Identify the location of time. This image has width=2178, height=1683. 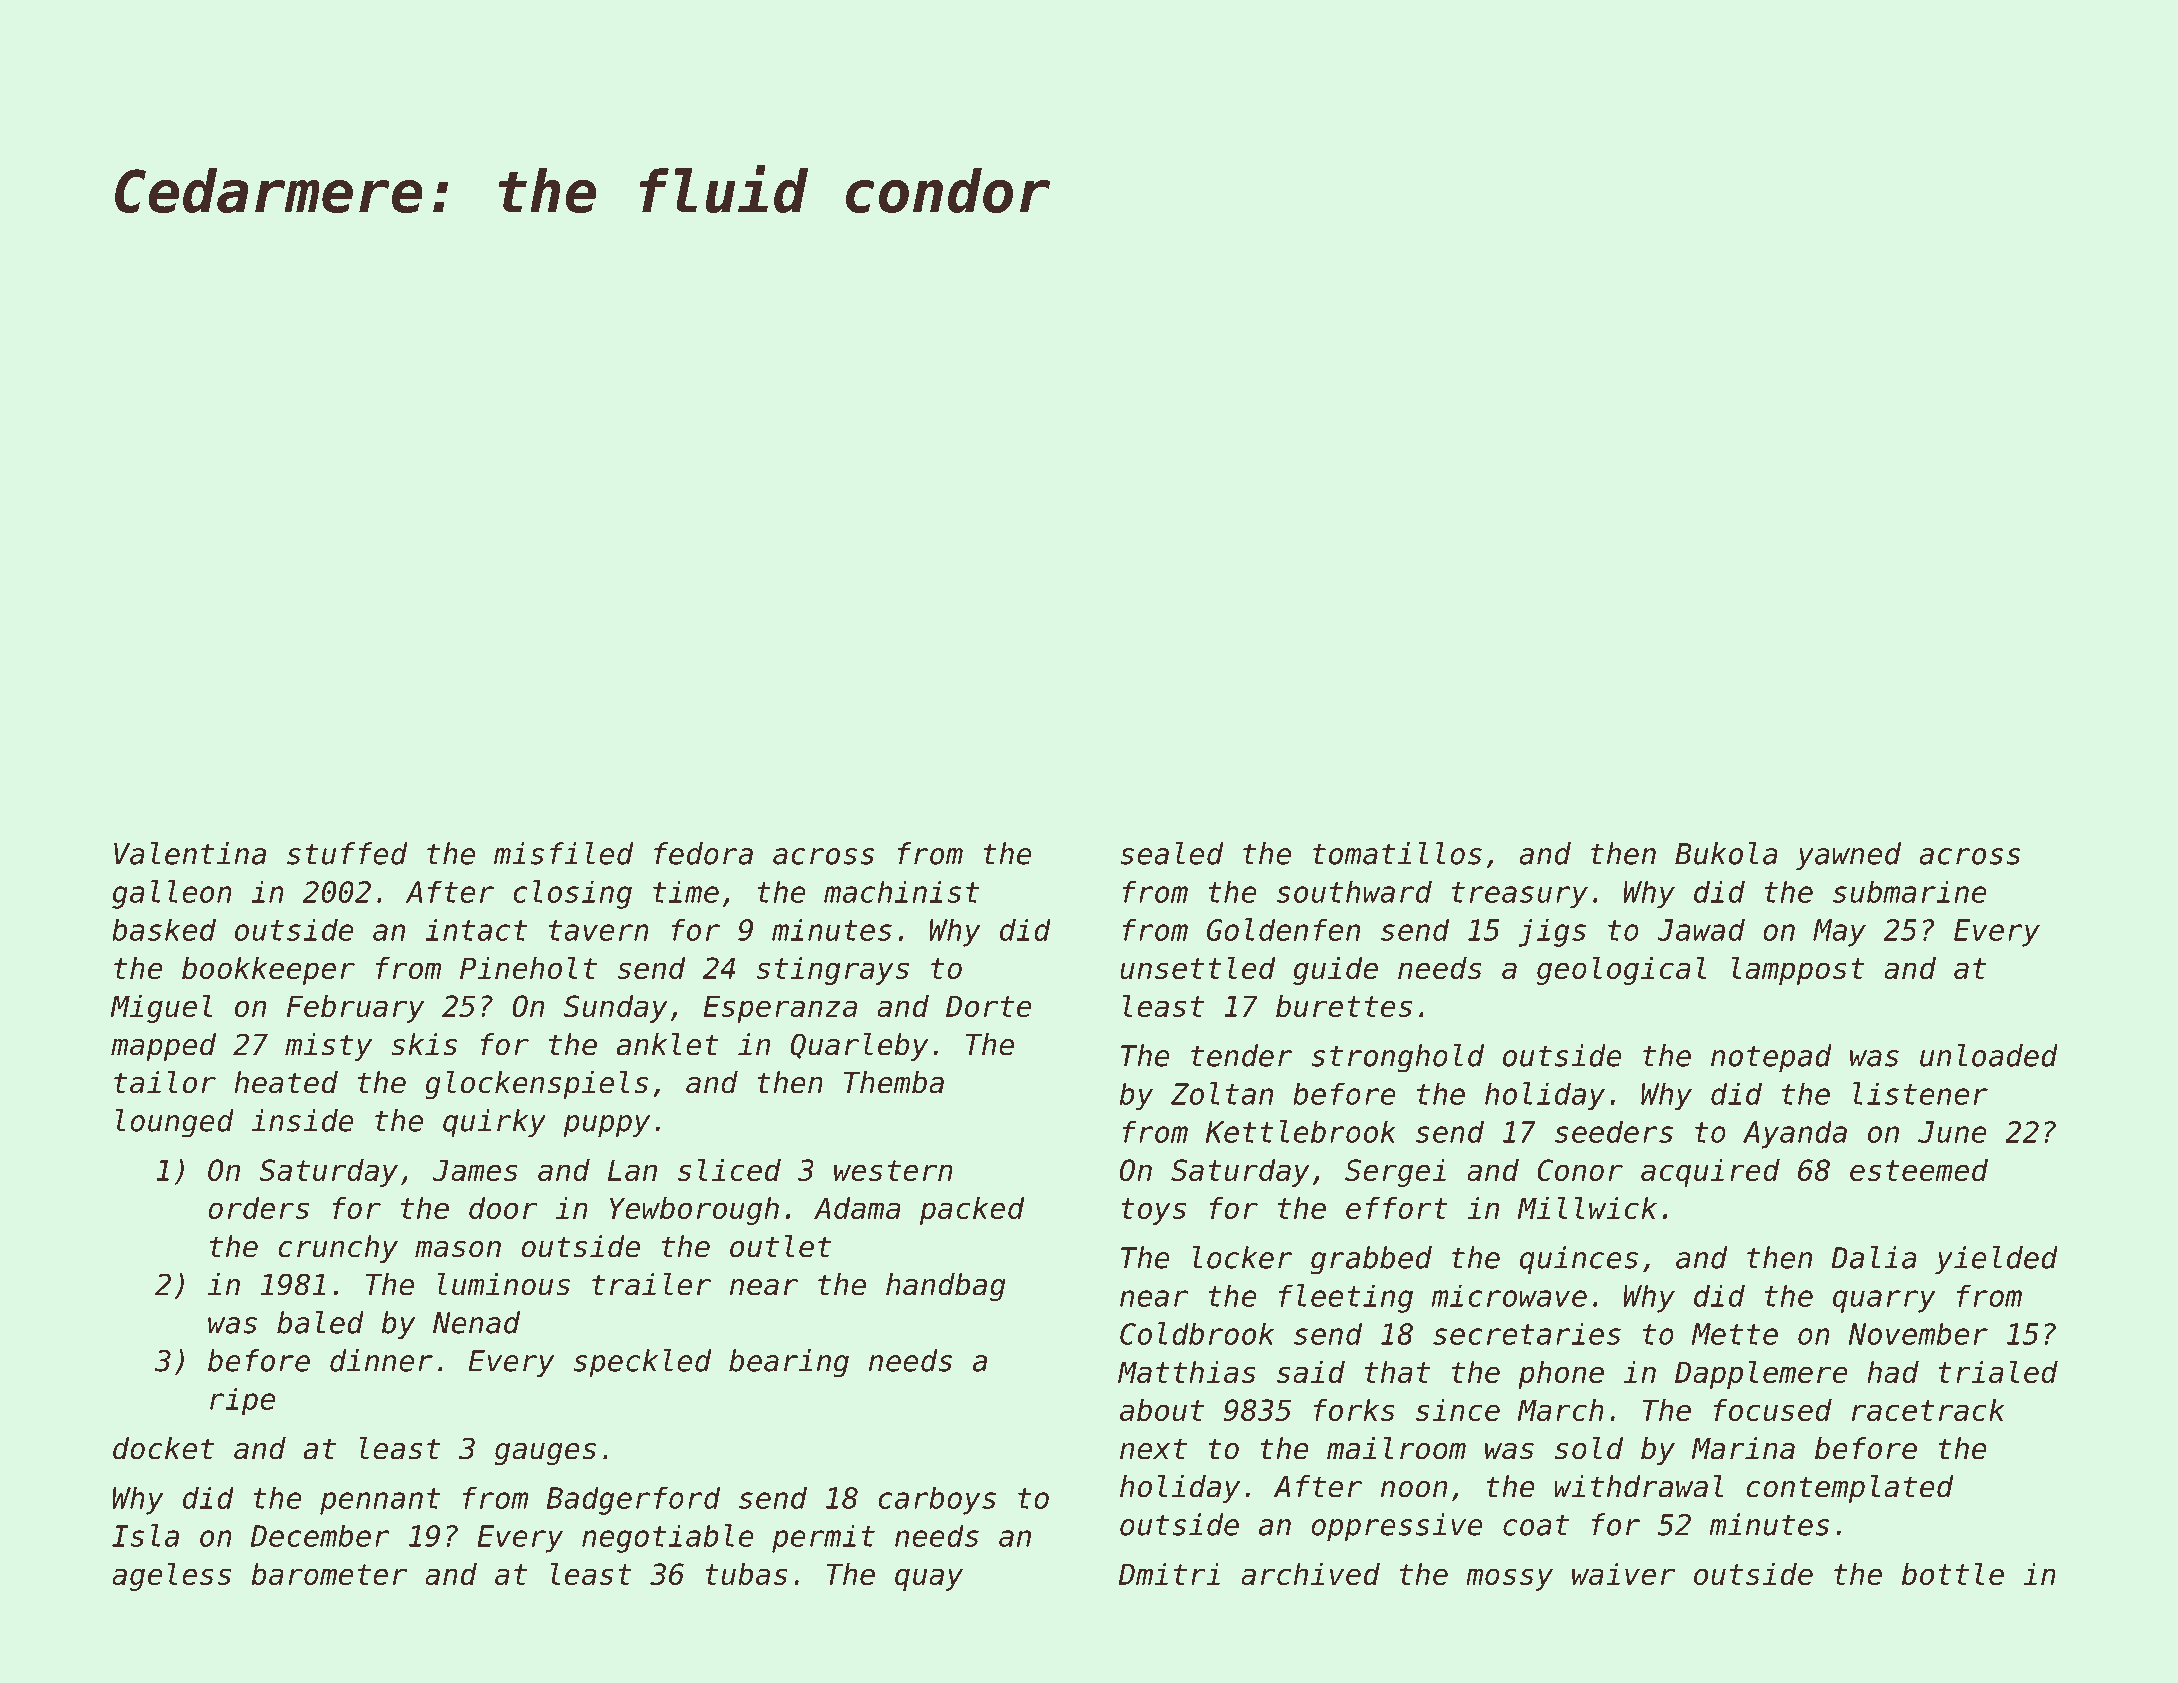
(686, 891).
